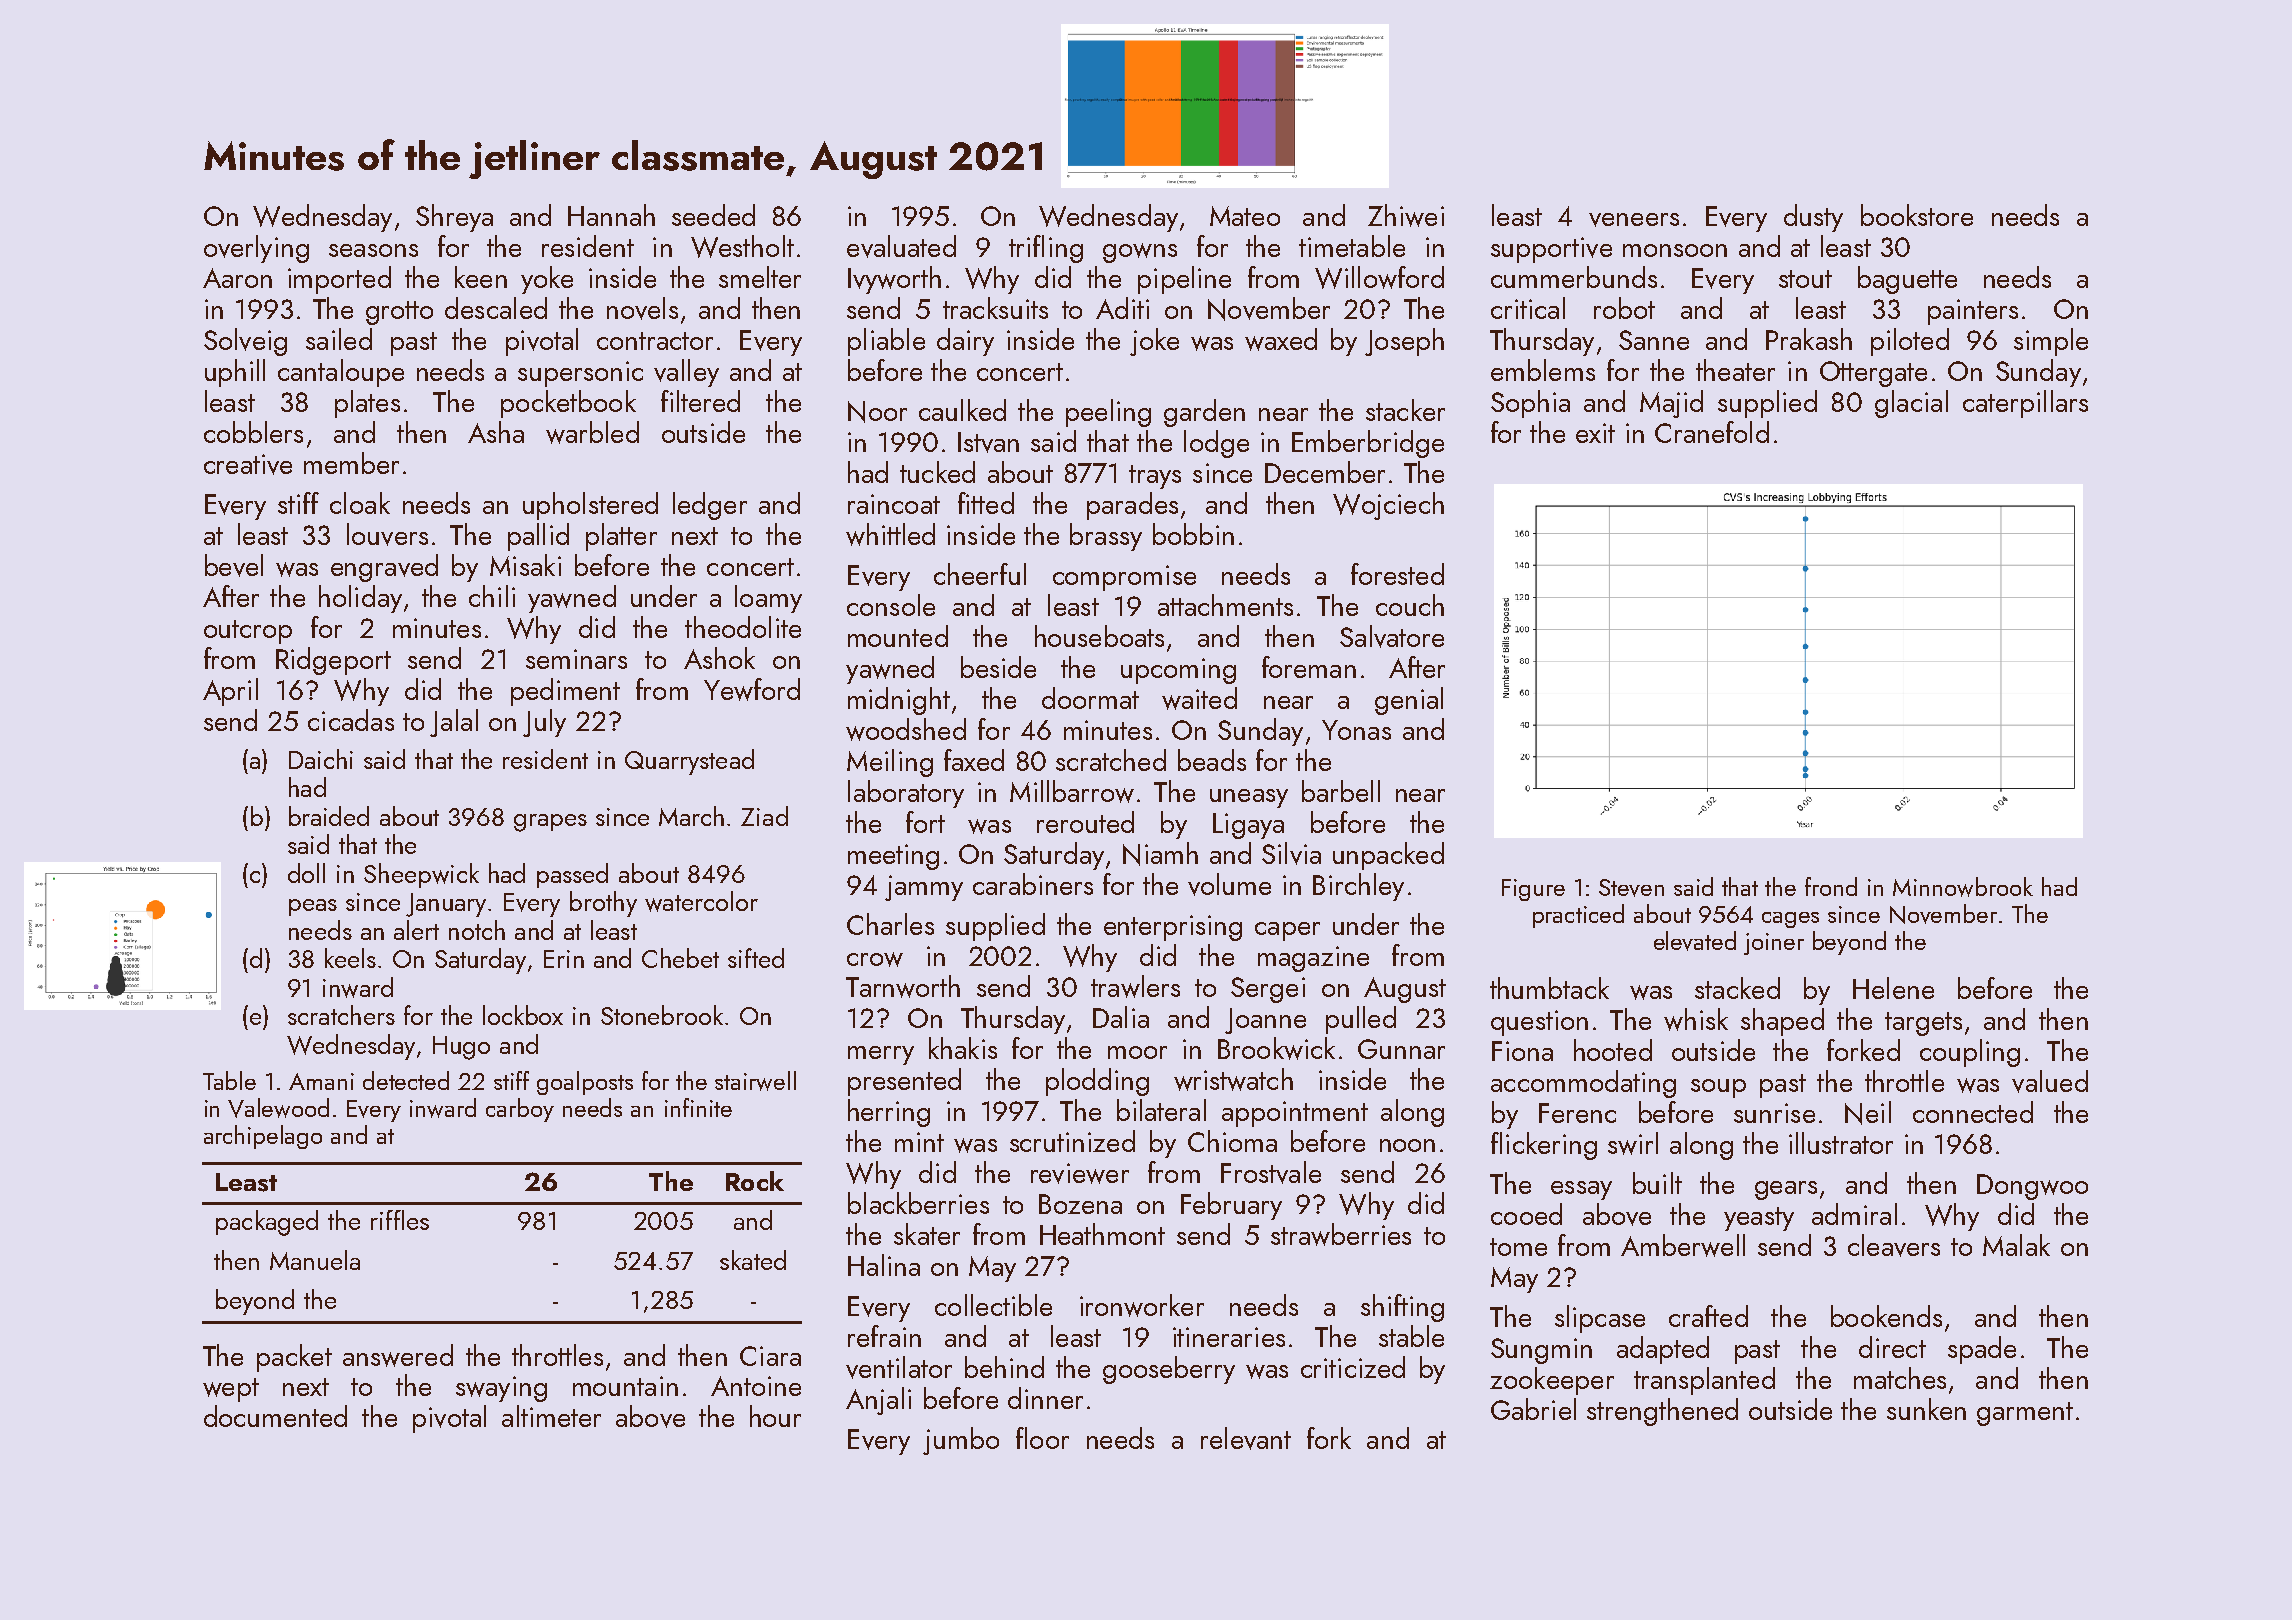  What do you see at coordinates (1631, 888) in the page?
I see `Steven` at bounding box center [1631, 888].
